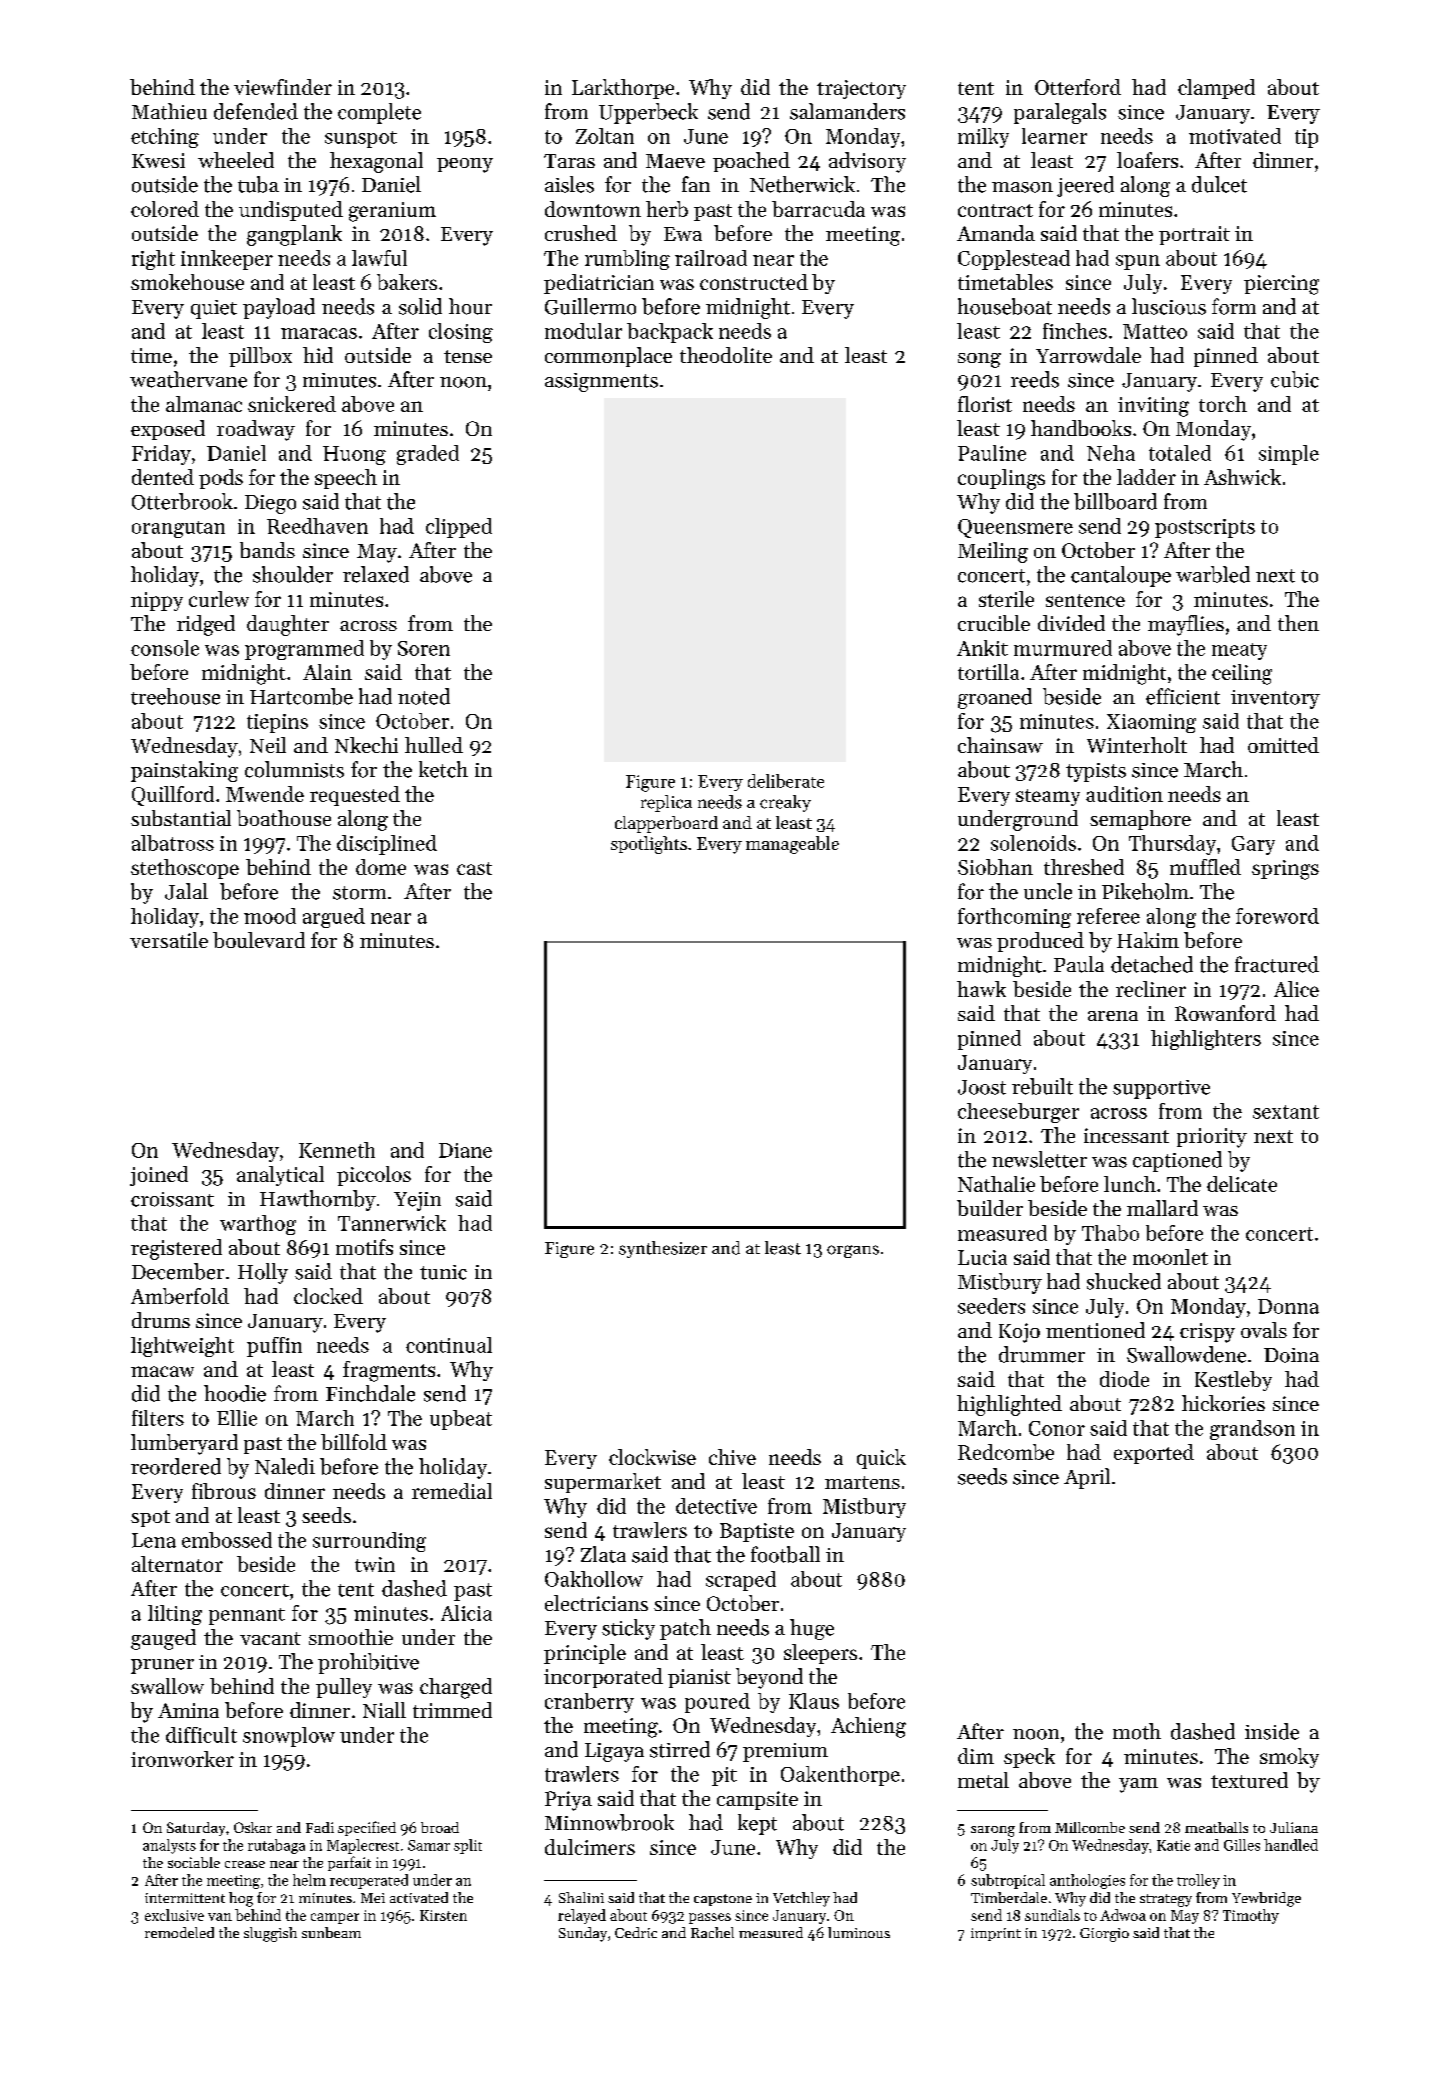 The image size is (1450, 2100). Describe the element at coordinates (169, 940) in the screenshot. I see `versatile` at that location.
